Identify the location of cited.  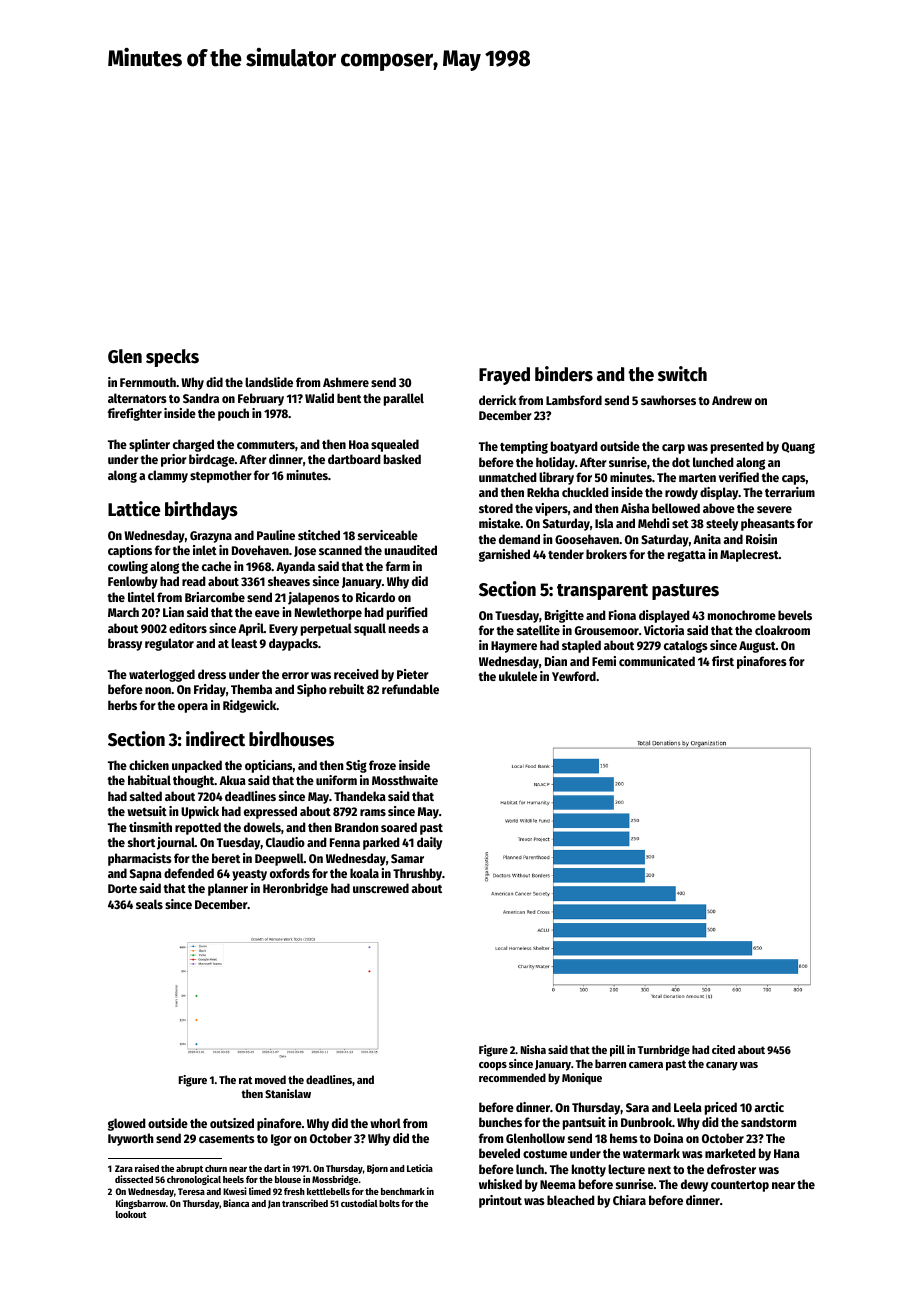
(723, 1049).
